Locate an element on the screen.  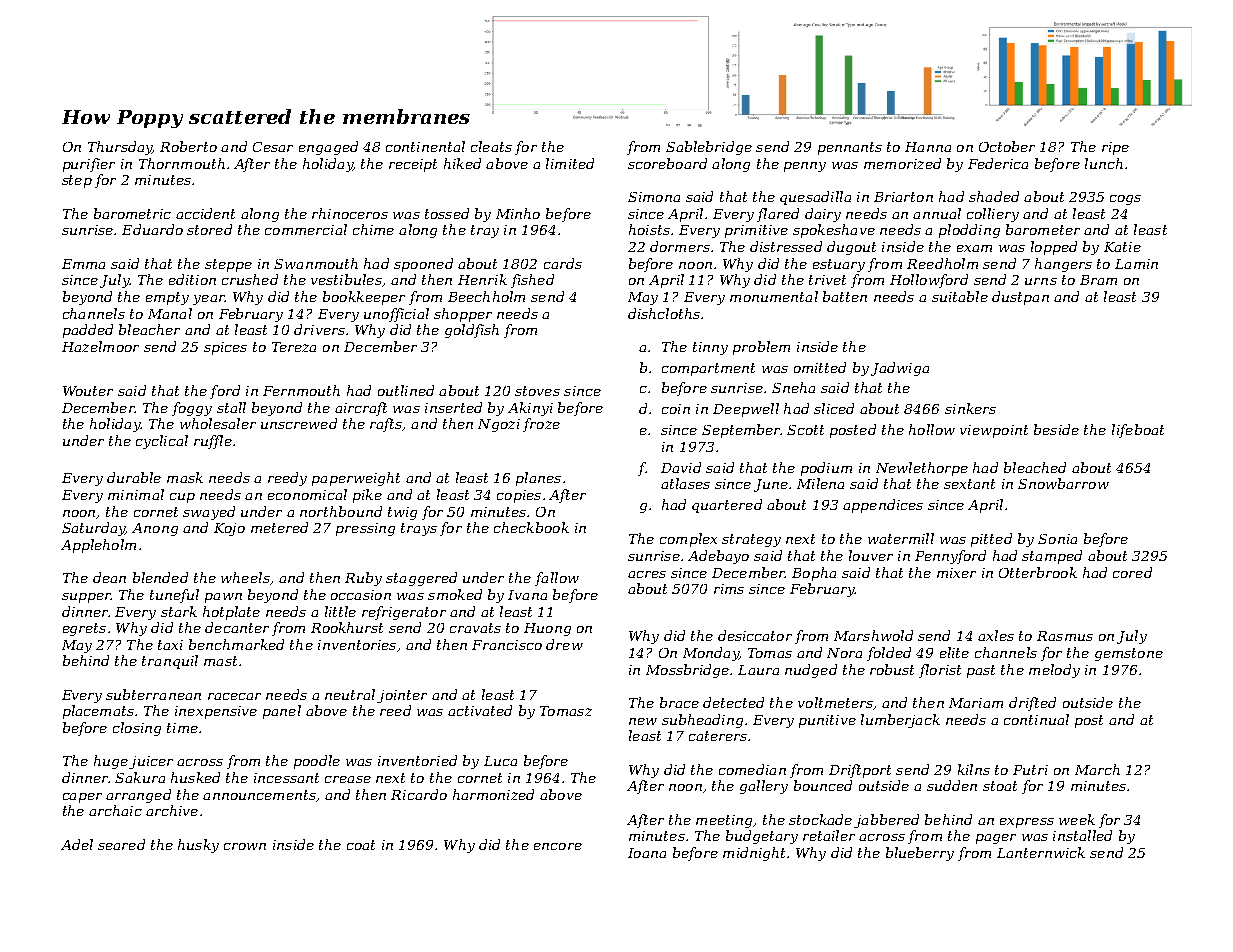
dustpan is located at coordinates (1020, 298).
